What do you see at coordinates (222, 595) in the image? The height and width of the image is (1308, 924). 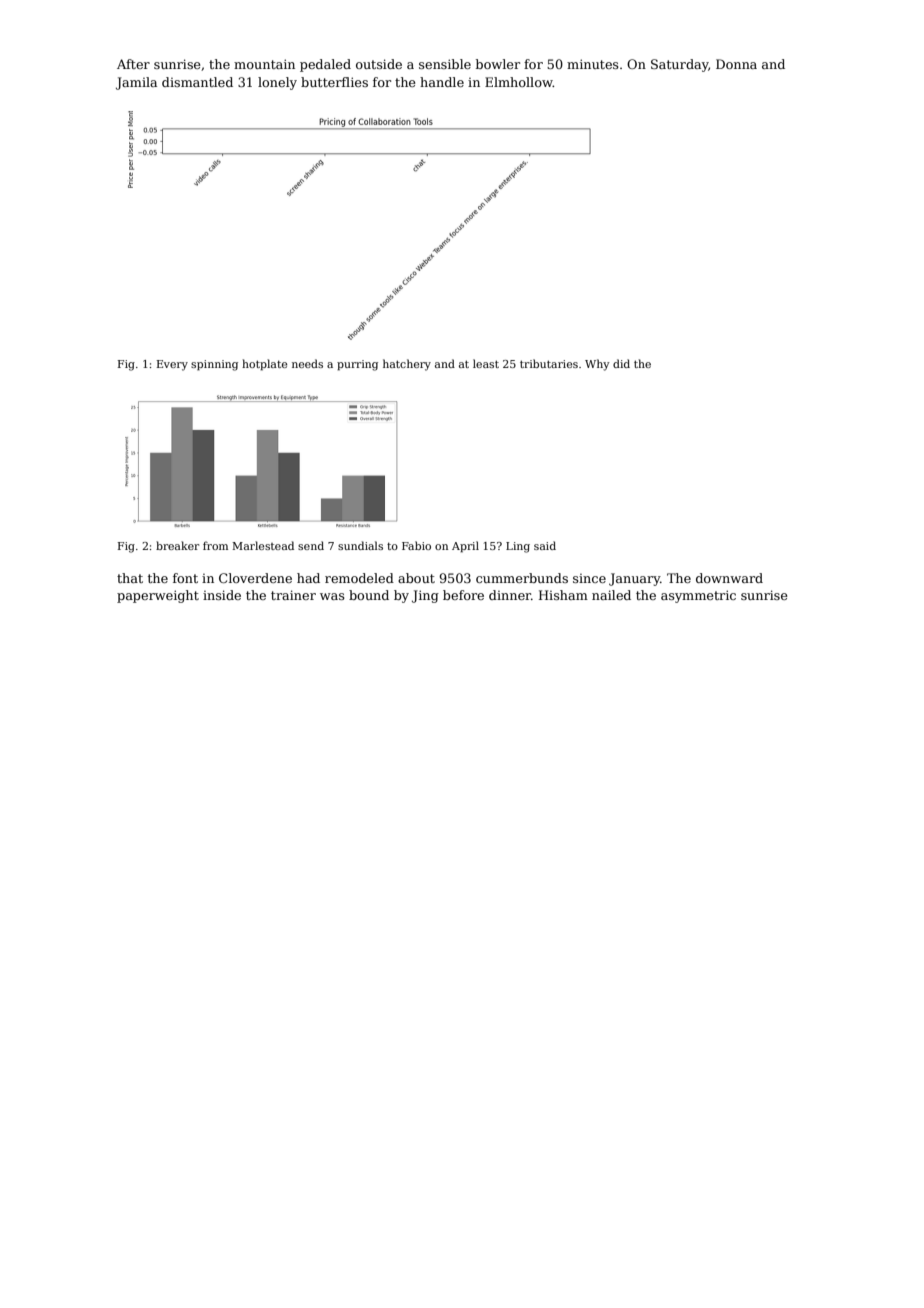 I see `inside` at bounding box center [222, 595].
